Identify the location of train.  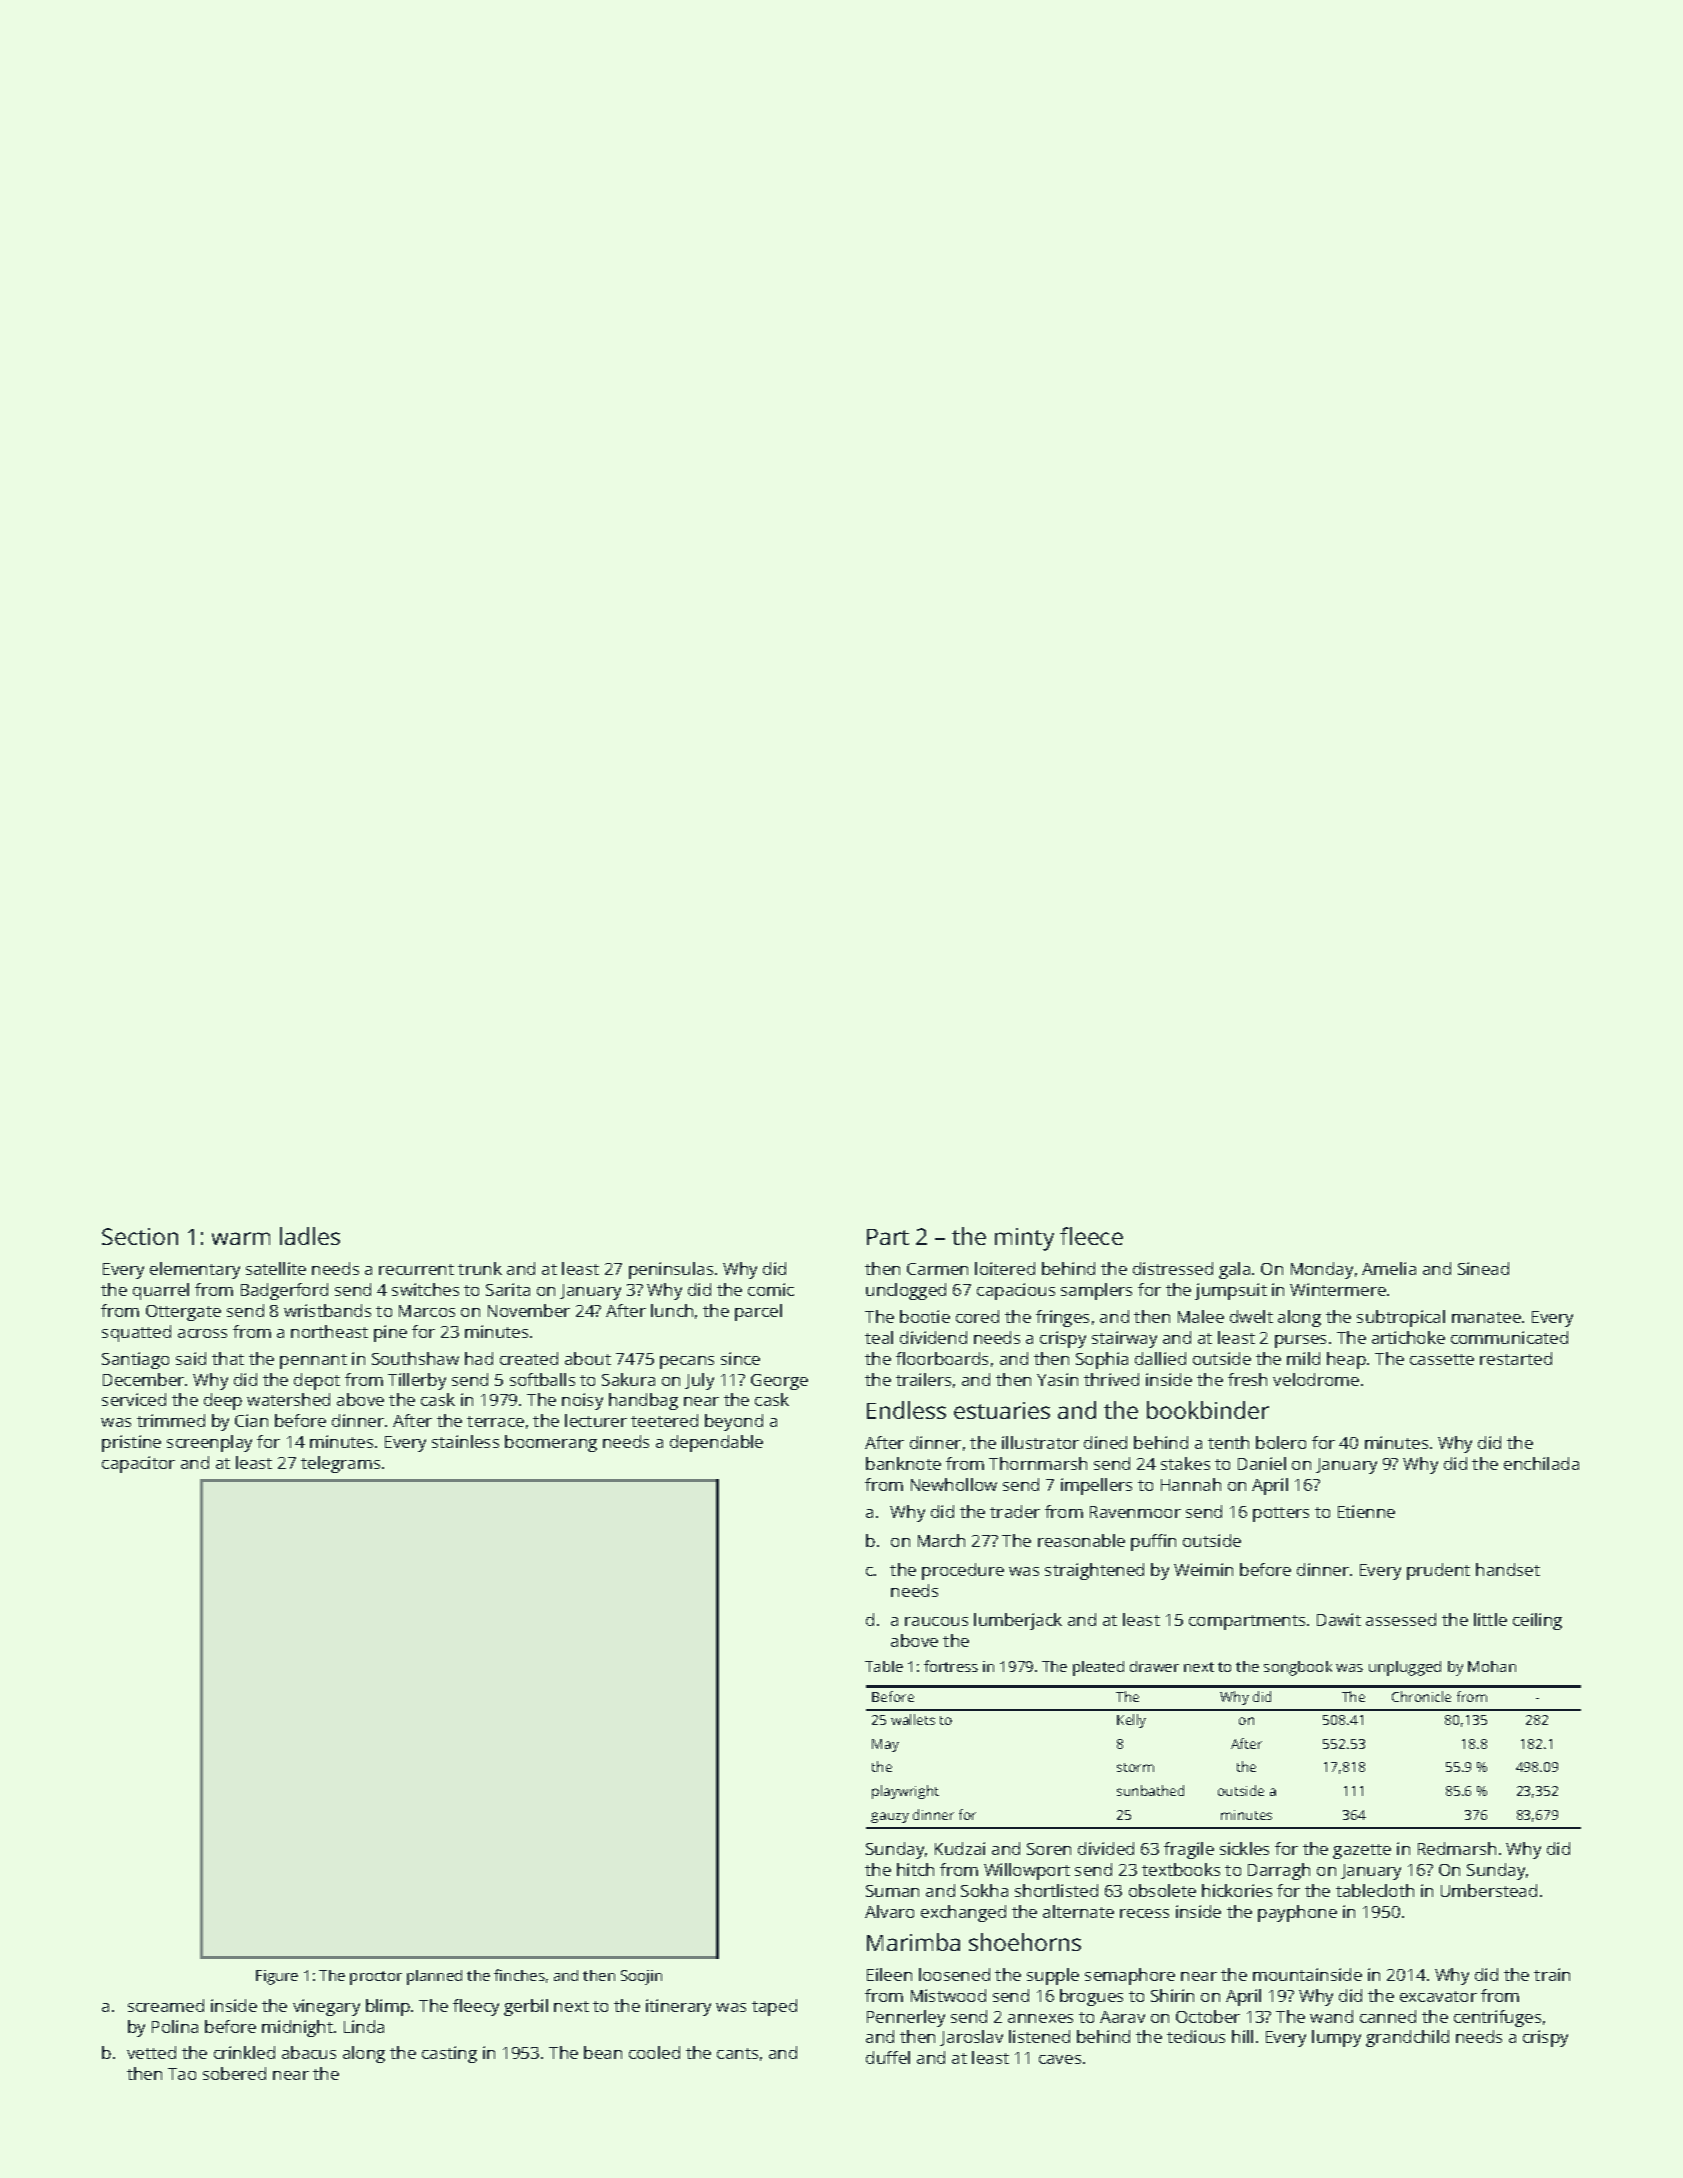
(1552, 1974).
